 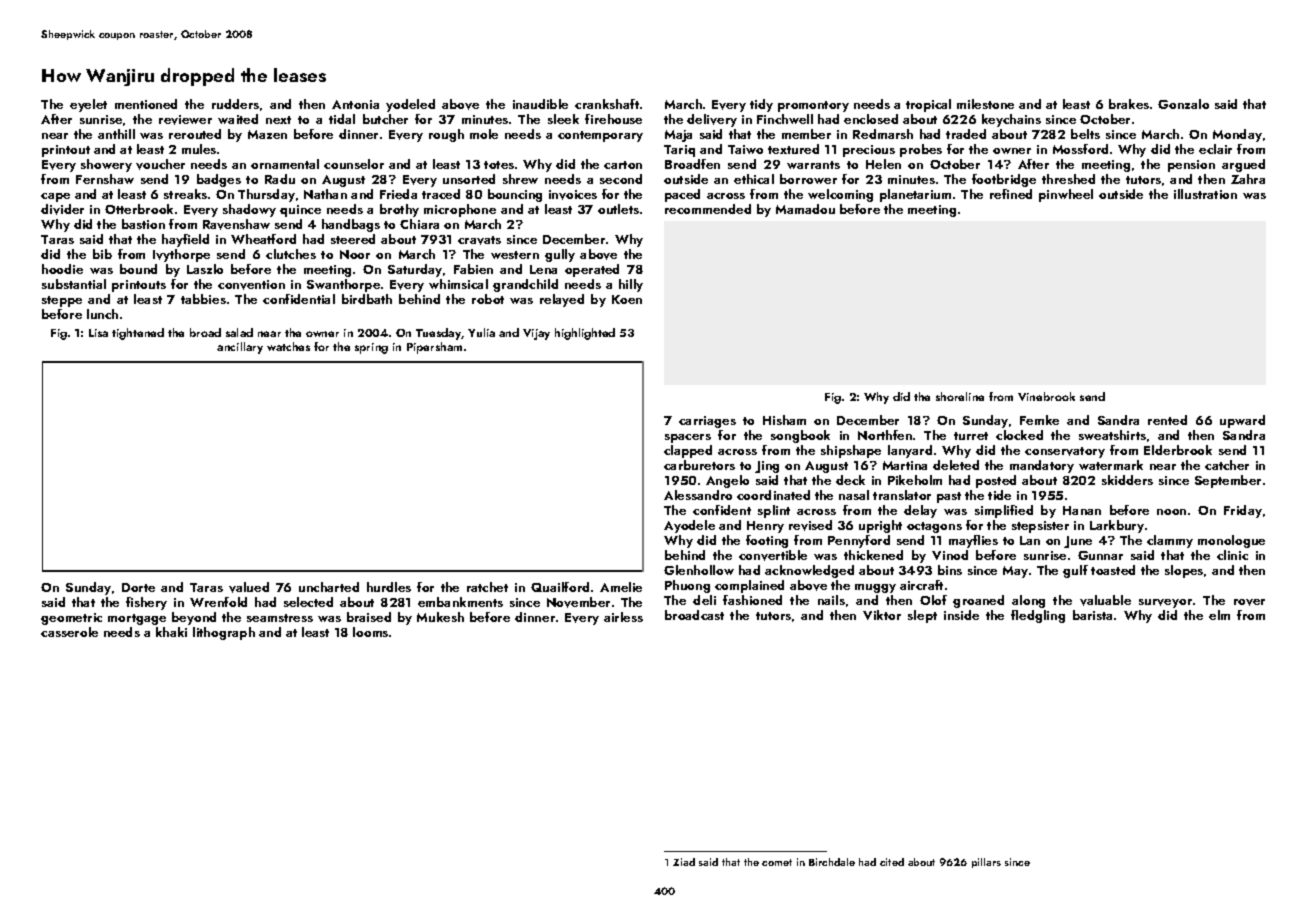 I want to click on brakes, so click(x=1129, y=104).
